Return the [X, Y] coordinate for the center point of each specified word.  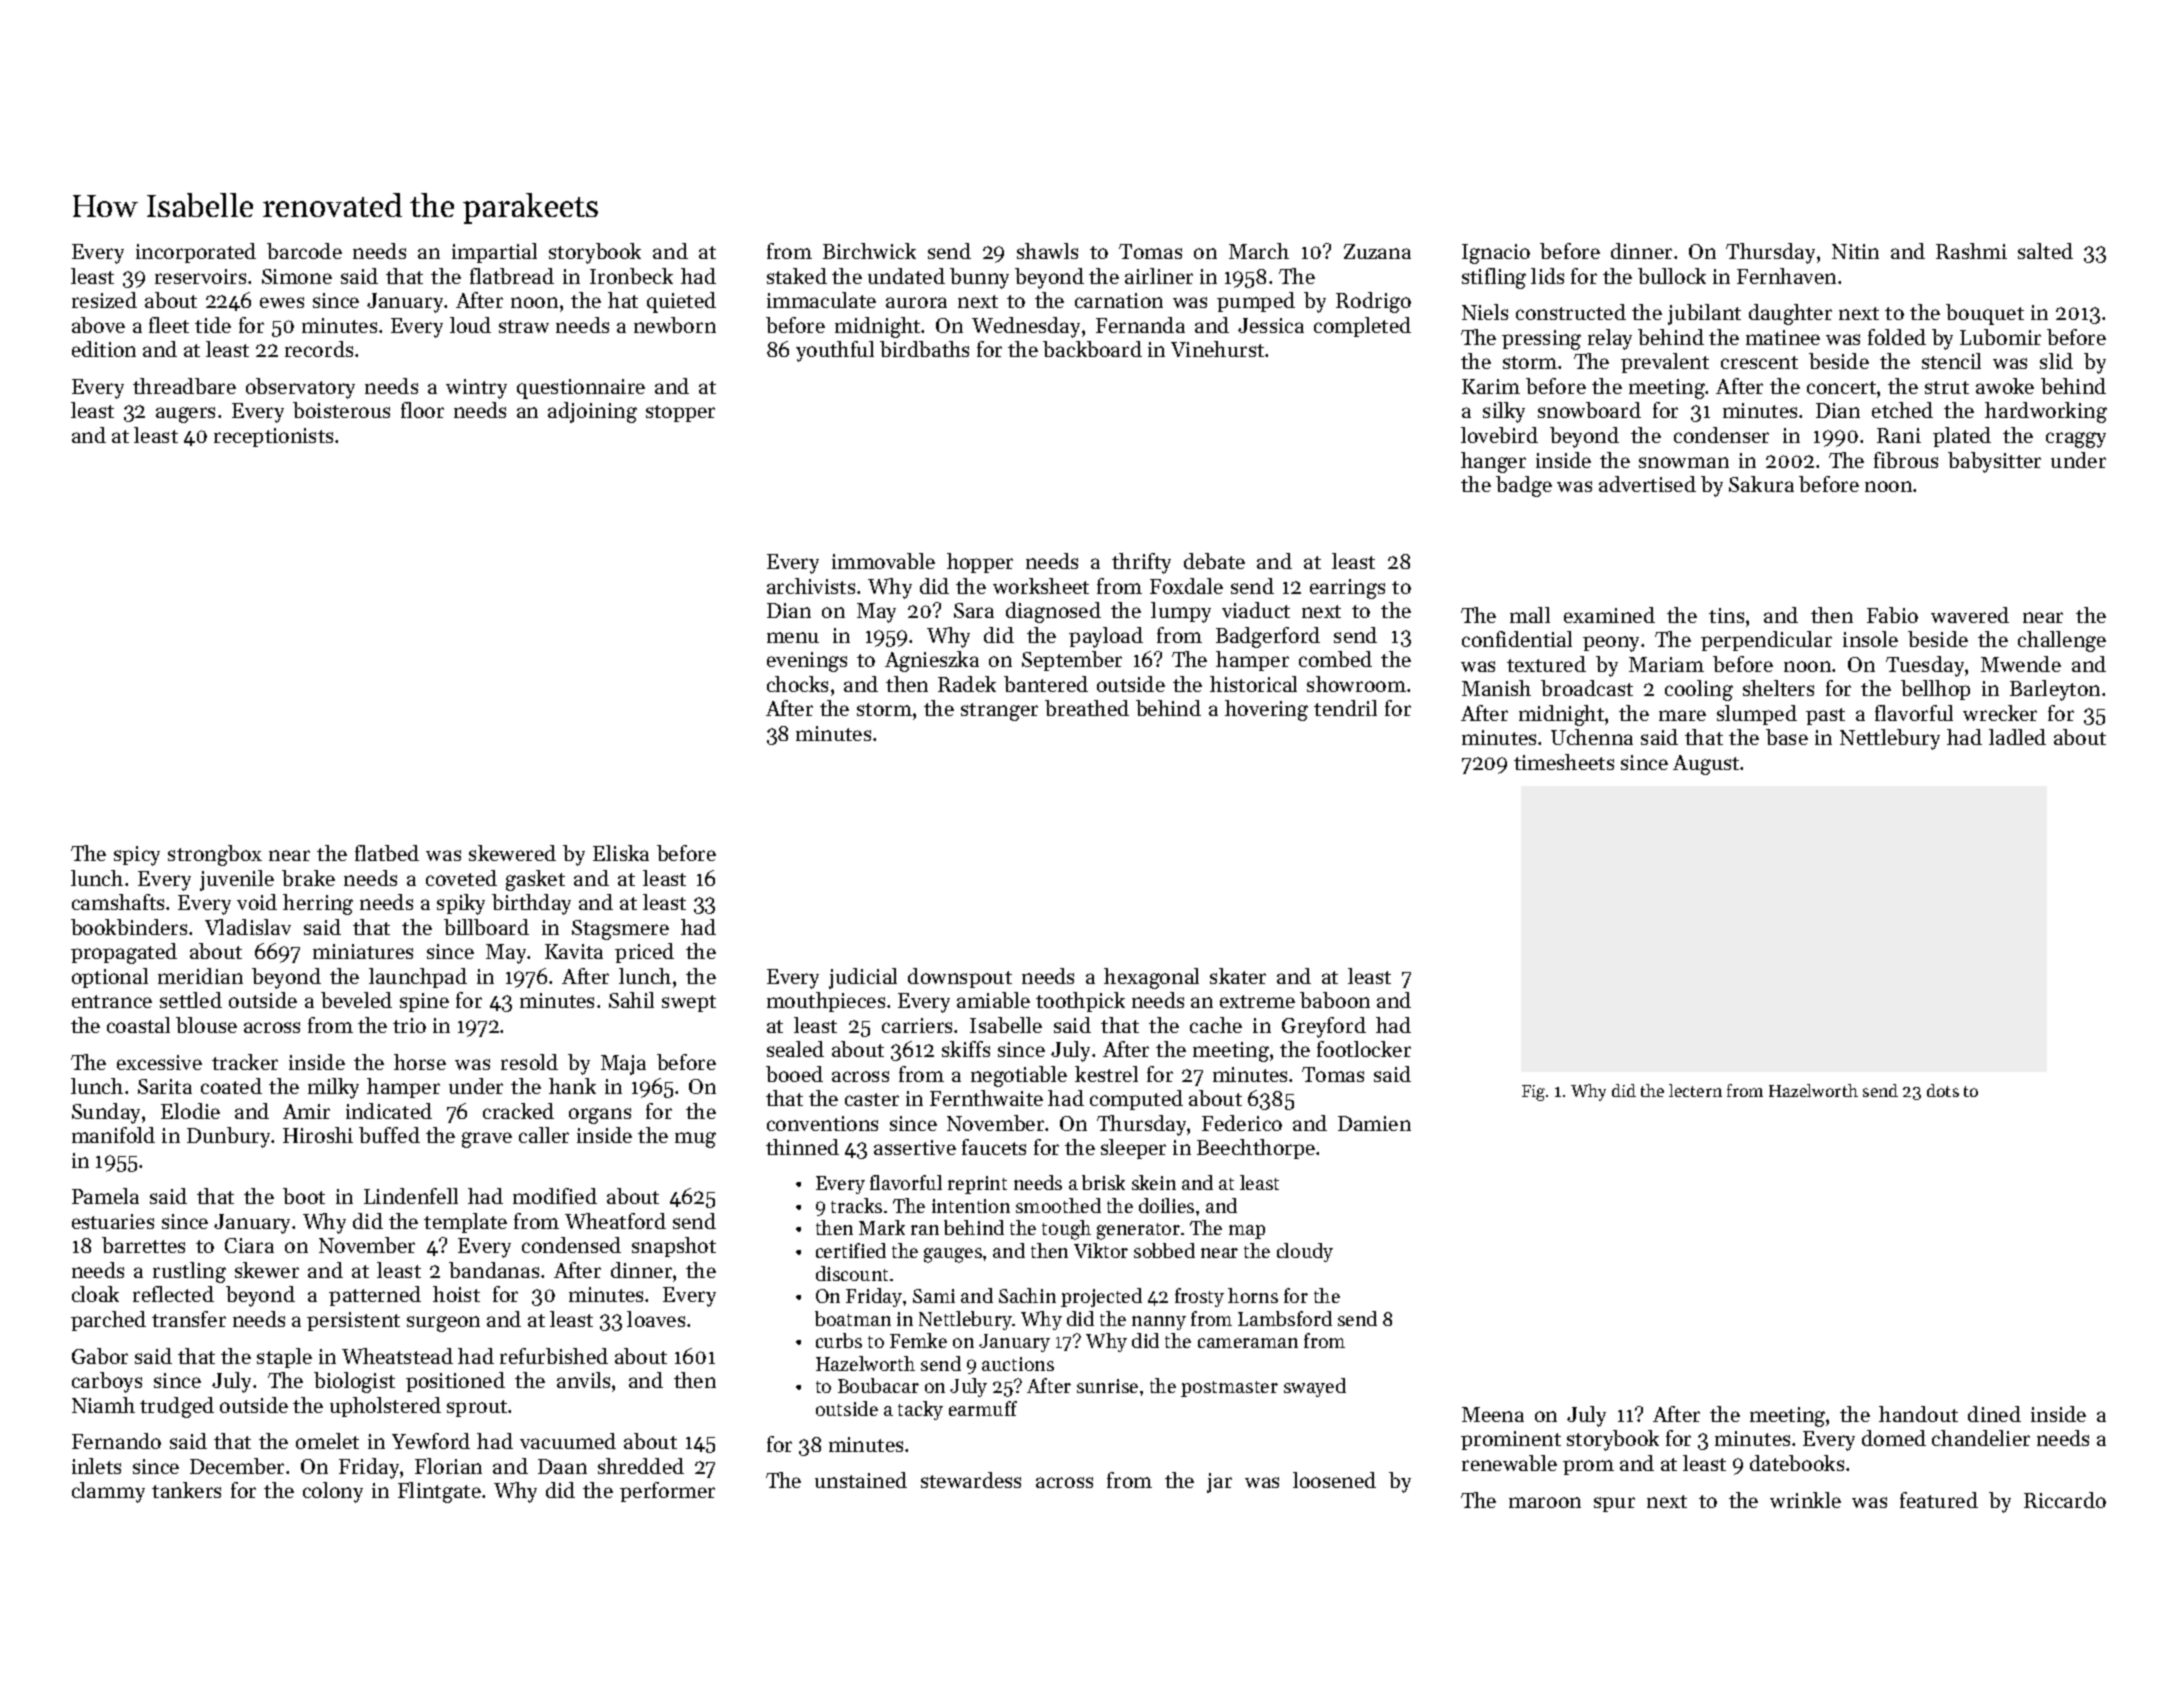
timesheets [1564, 762]
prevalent [1665, 363]
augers [185, 415]
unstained [861, 1480]
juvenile [237, 880]
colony [333, 1492]
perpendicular [1766, 641]
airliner [1159, 276]
